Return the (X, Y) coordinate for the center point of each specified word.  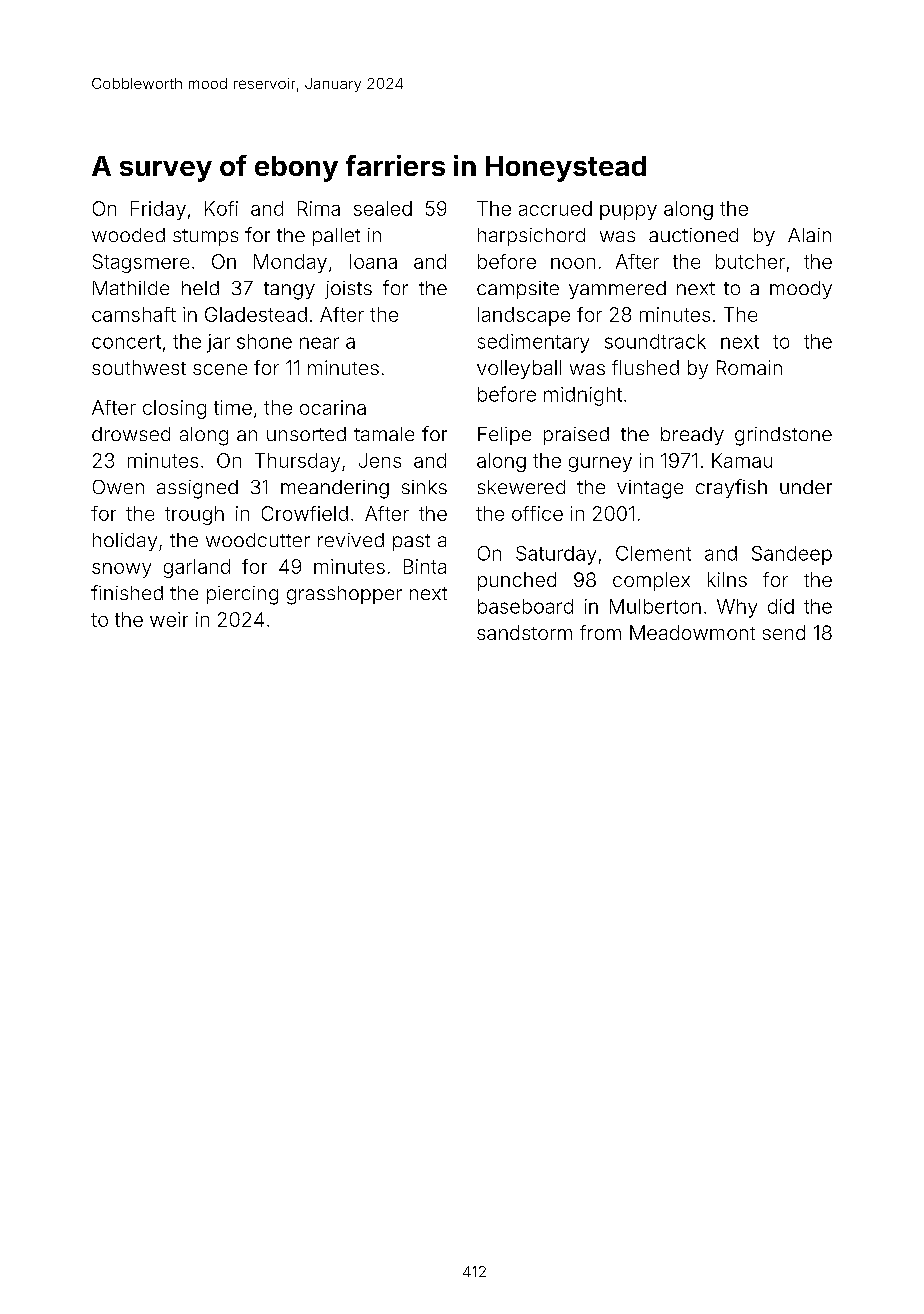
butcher (750, 261)
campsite (518, 290)
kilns (727, 579)
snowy (121, 570)
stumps (205, 237)
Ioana (373, 261)
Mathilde (131, 288)
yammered (617, 290)
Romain (749, 367)
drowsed (131, 434)
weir (169, 619)
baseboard (525, 606)
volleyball (519, 369)
